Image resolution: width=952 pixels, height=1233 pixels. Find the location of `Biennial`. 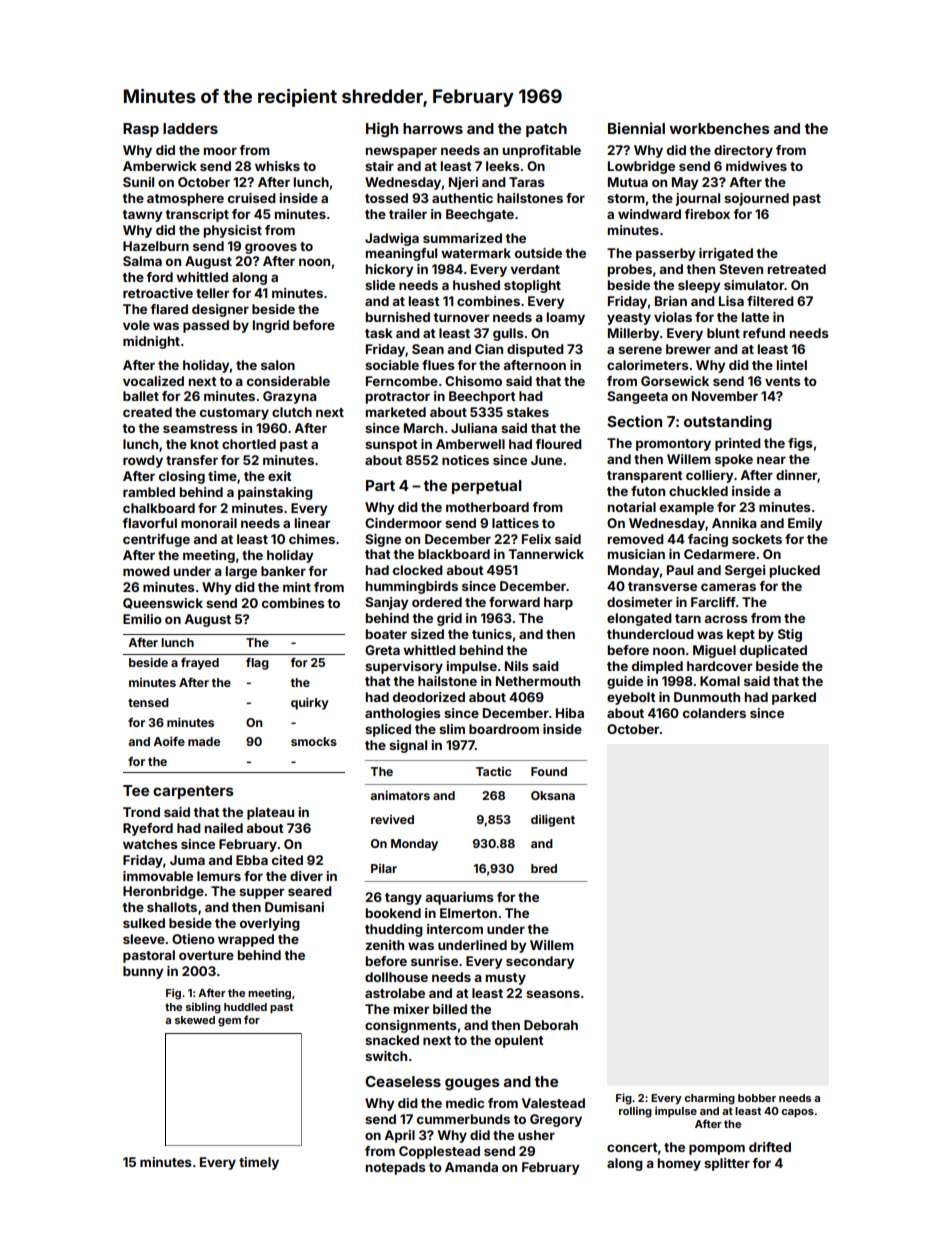

Biennial is located at coordinates (636, 128).
